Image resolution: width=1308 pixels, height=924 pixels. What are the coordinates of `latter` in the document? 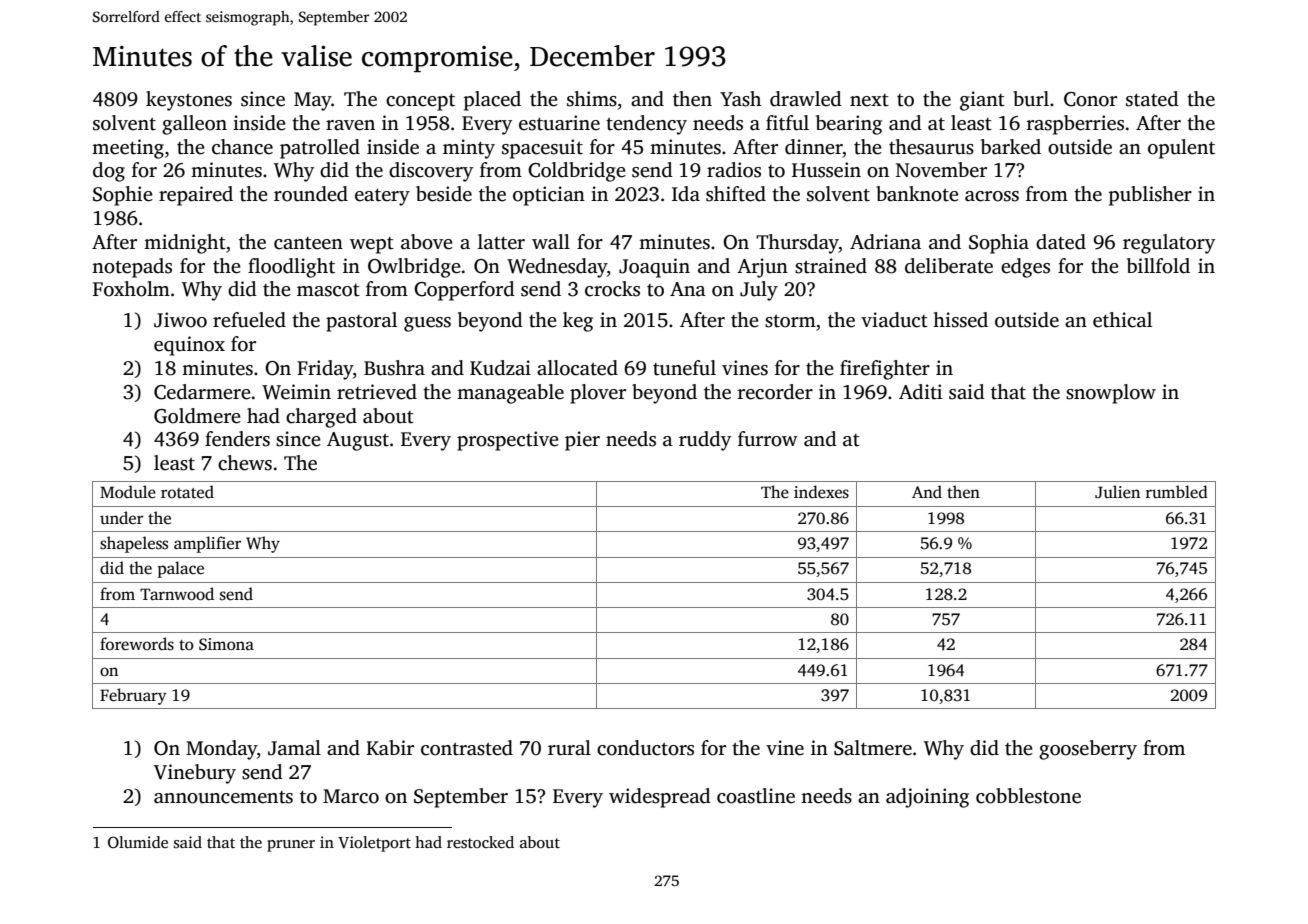 It's located at (501, 242).
